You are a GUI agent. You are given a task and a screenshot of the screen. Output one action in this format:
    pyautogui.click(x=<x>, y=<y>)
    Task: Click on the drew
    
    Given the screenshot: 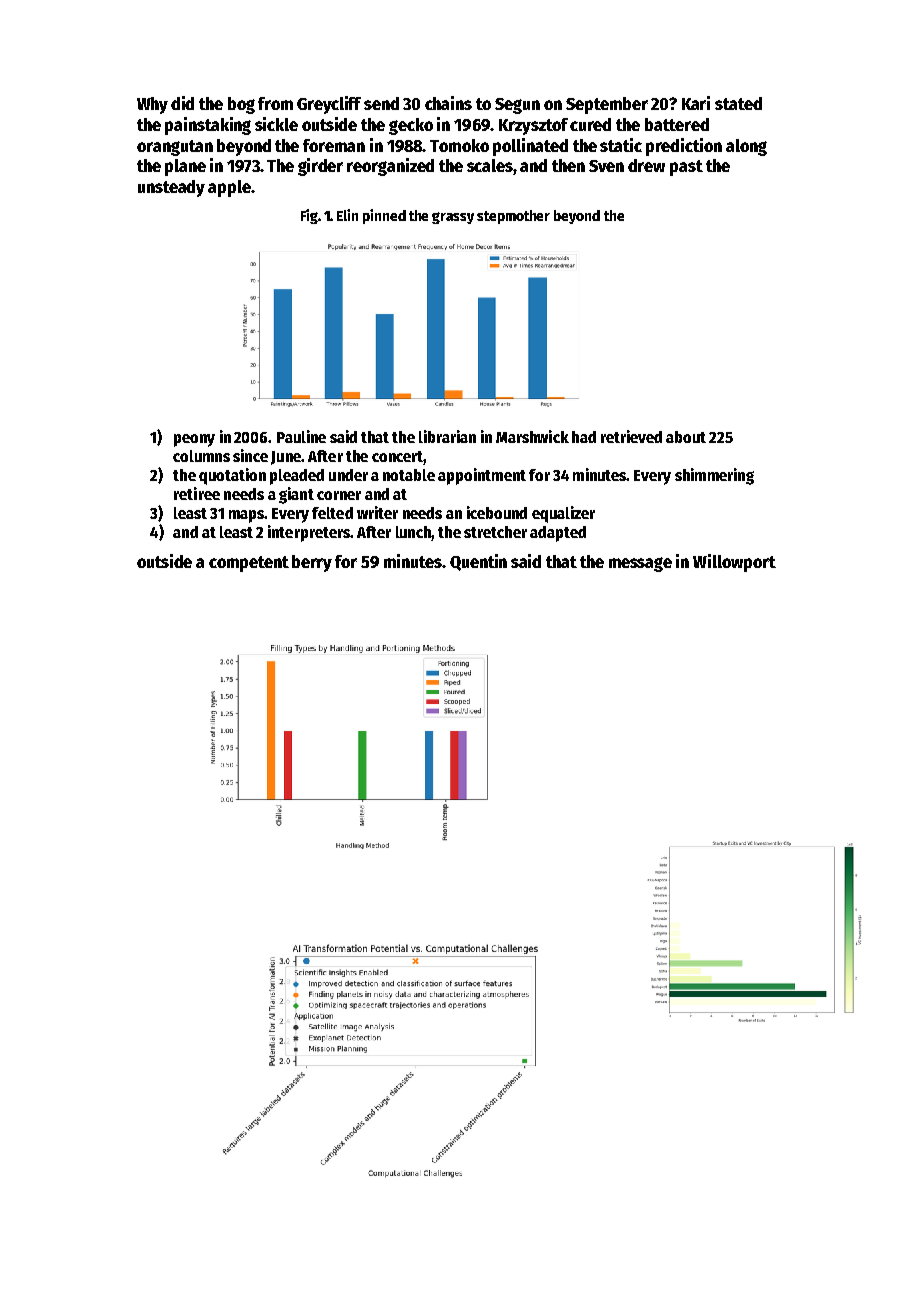 What is the action you would take?
    pyautogui.click(x=646, y=165)
